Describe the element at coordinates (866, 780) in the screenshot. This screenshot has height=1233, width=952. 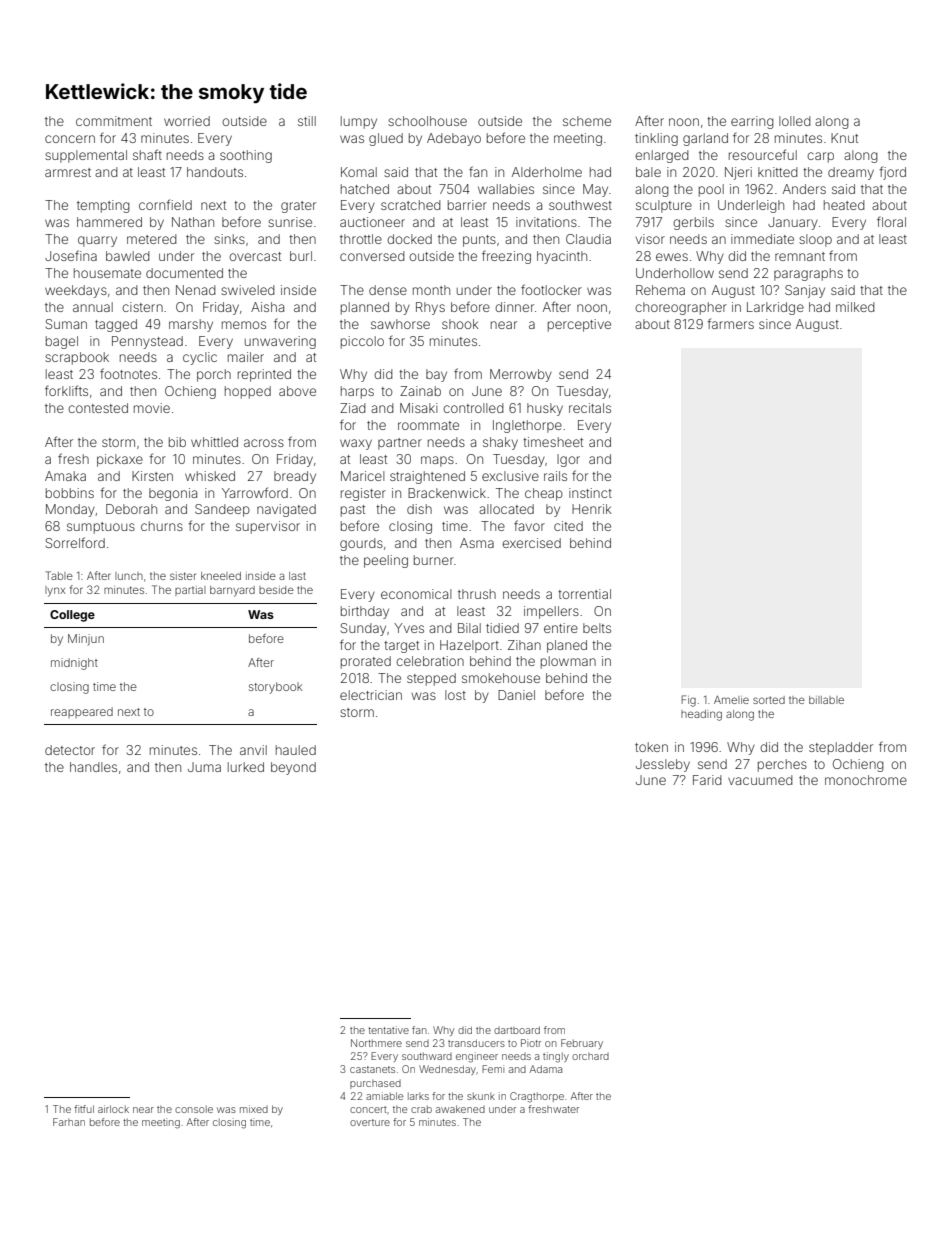
I see `monochrome` at that location.
